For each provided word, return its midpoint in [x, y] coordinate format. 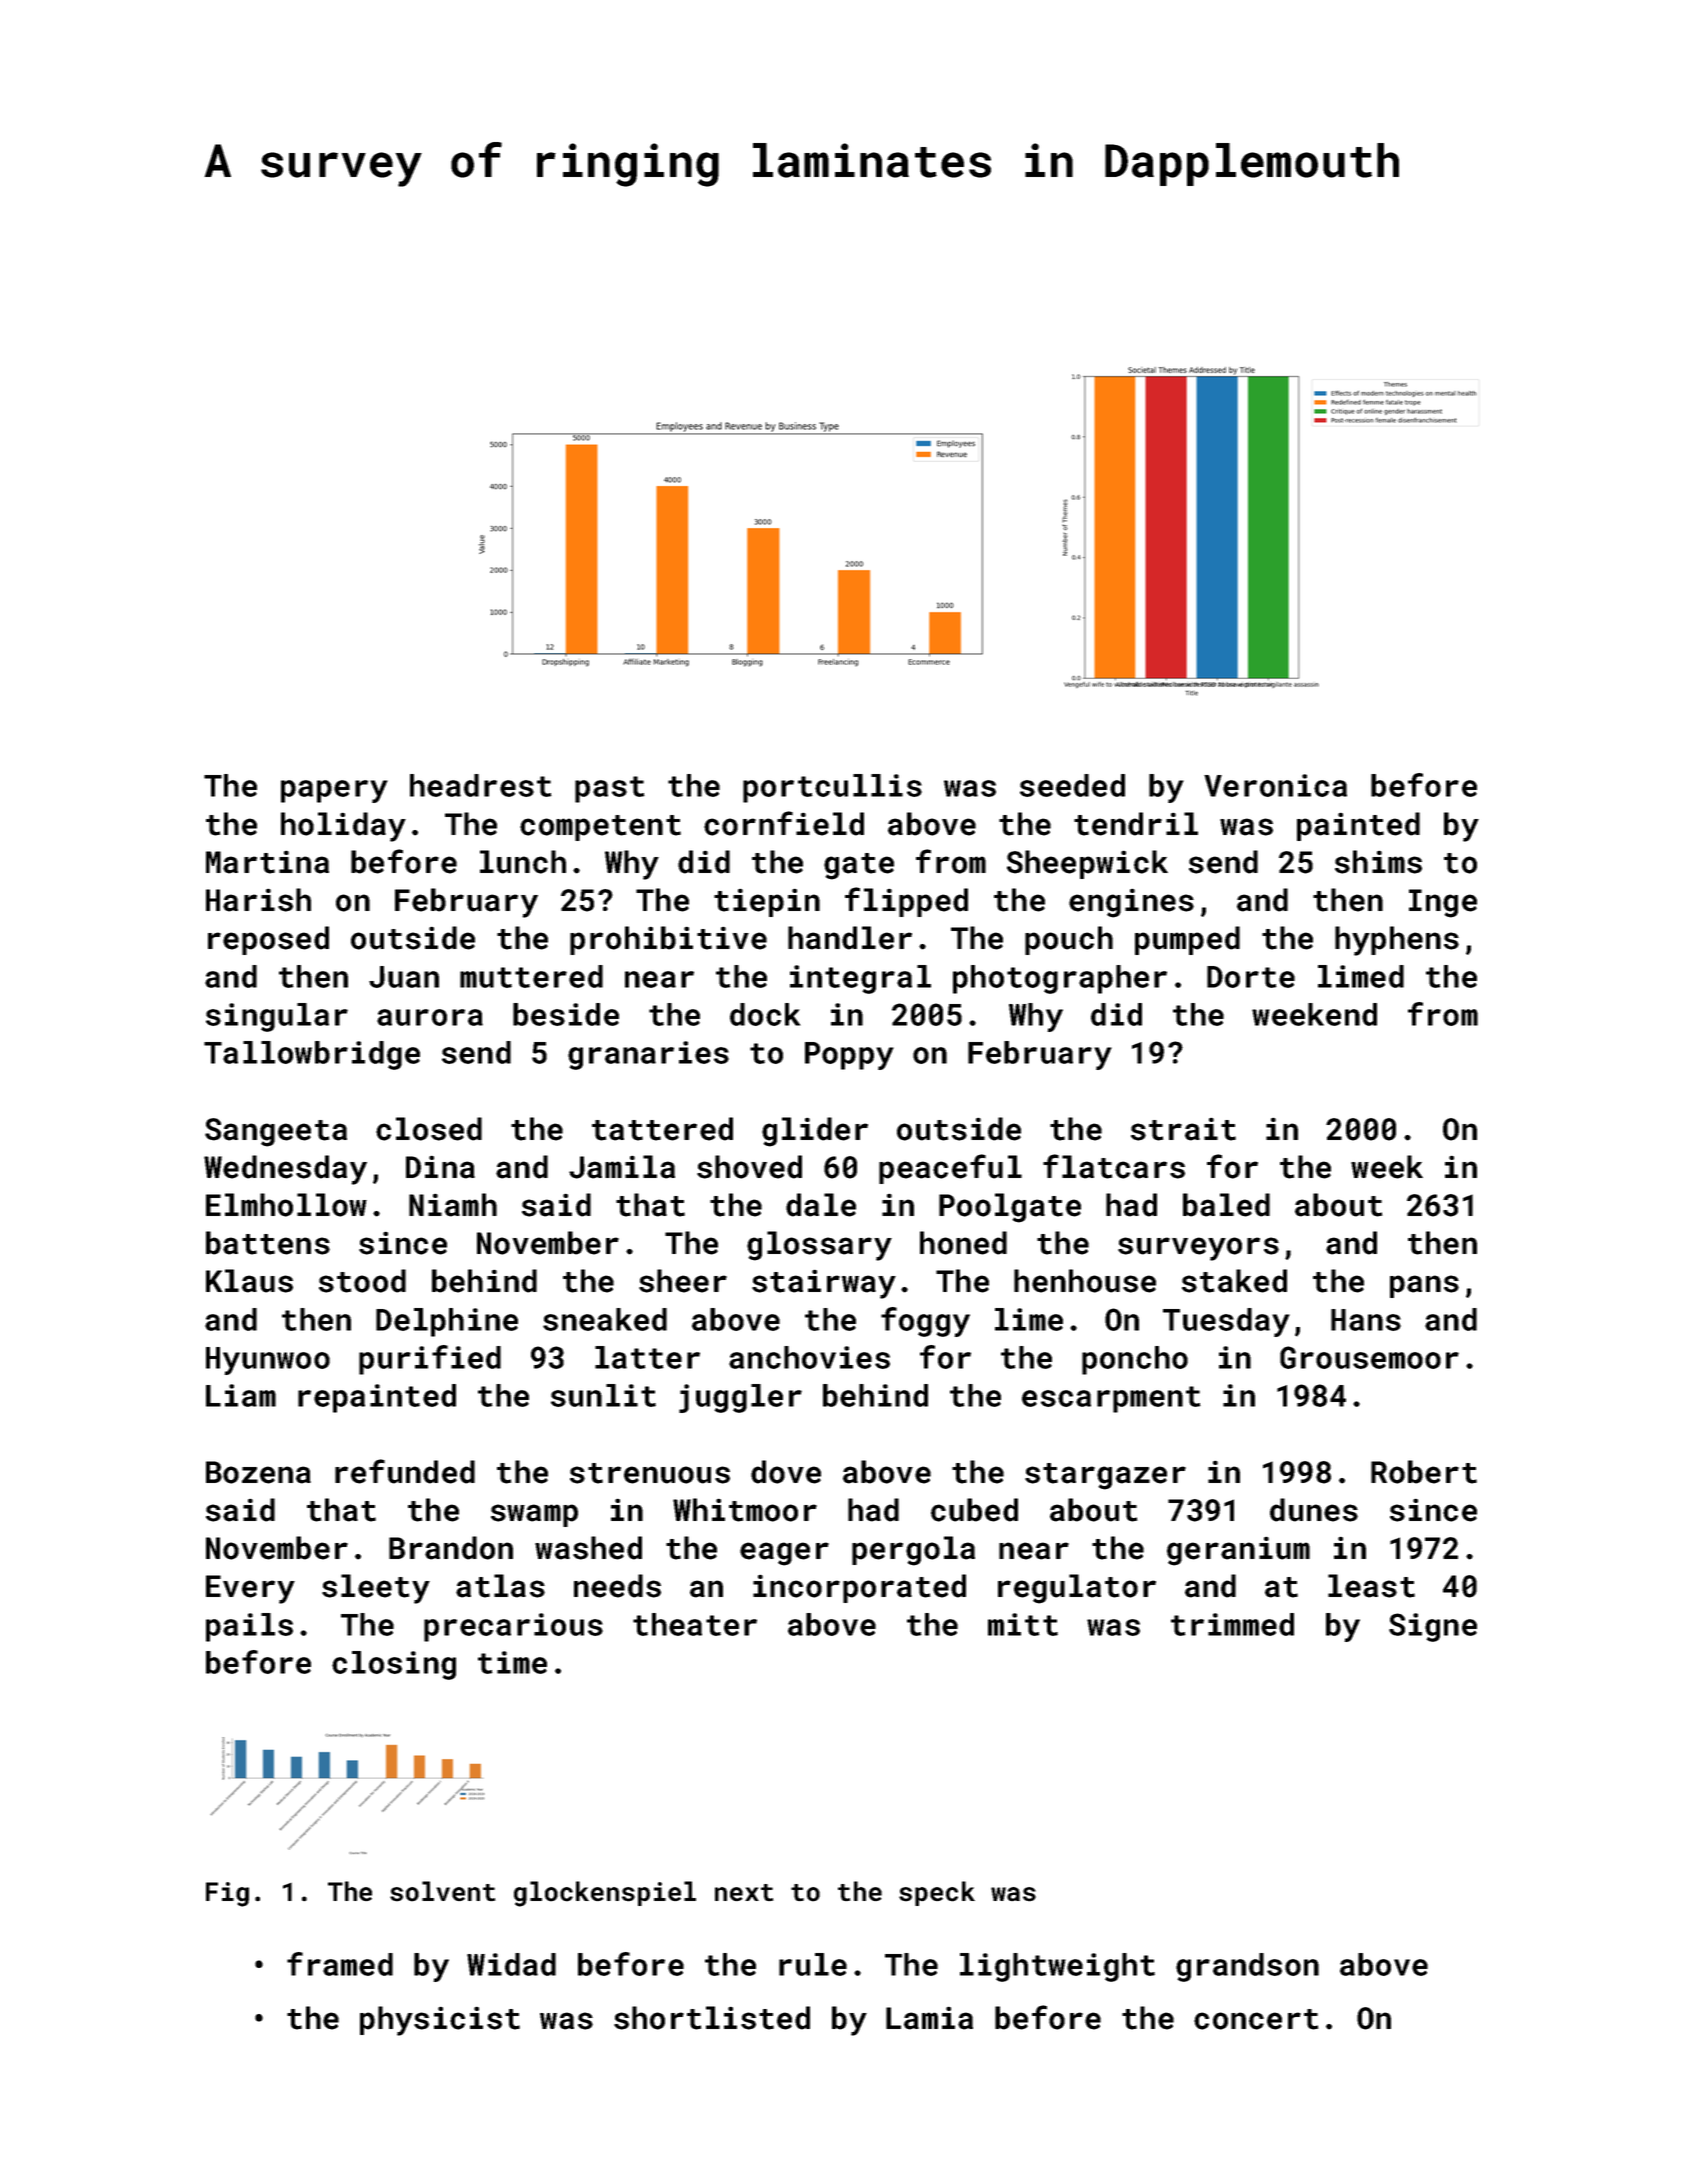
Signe [1433, 1627]
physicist [440, 2021]
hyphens [1397, 941]
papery [334, 791]
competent [600, 828]
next [744, 1893]
